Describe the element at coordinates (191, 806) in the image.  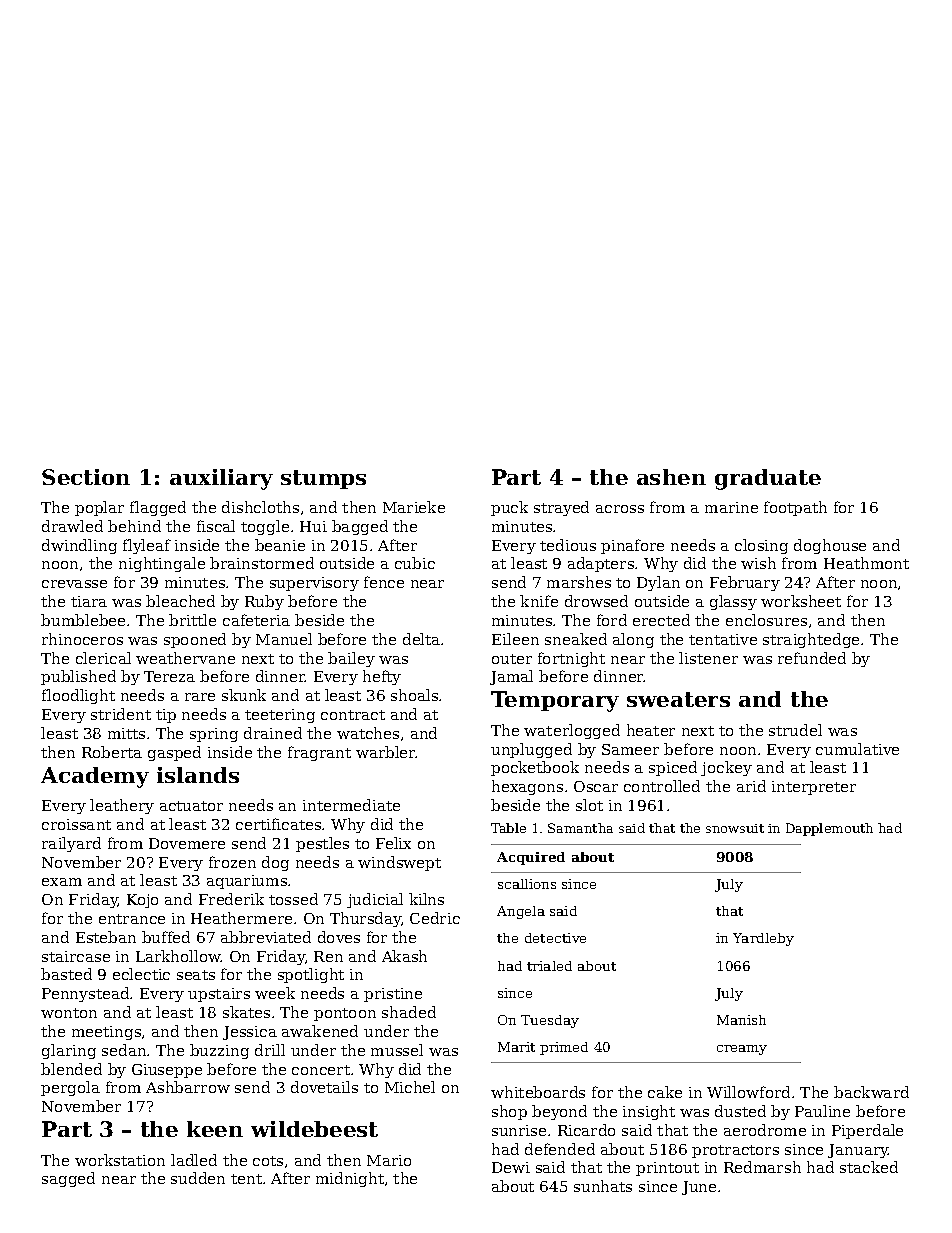
I see `actuator` at that location.
